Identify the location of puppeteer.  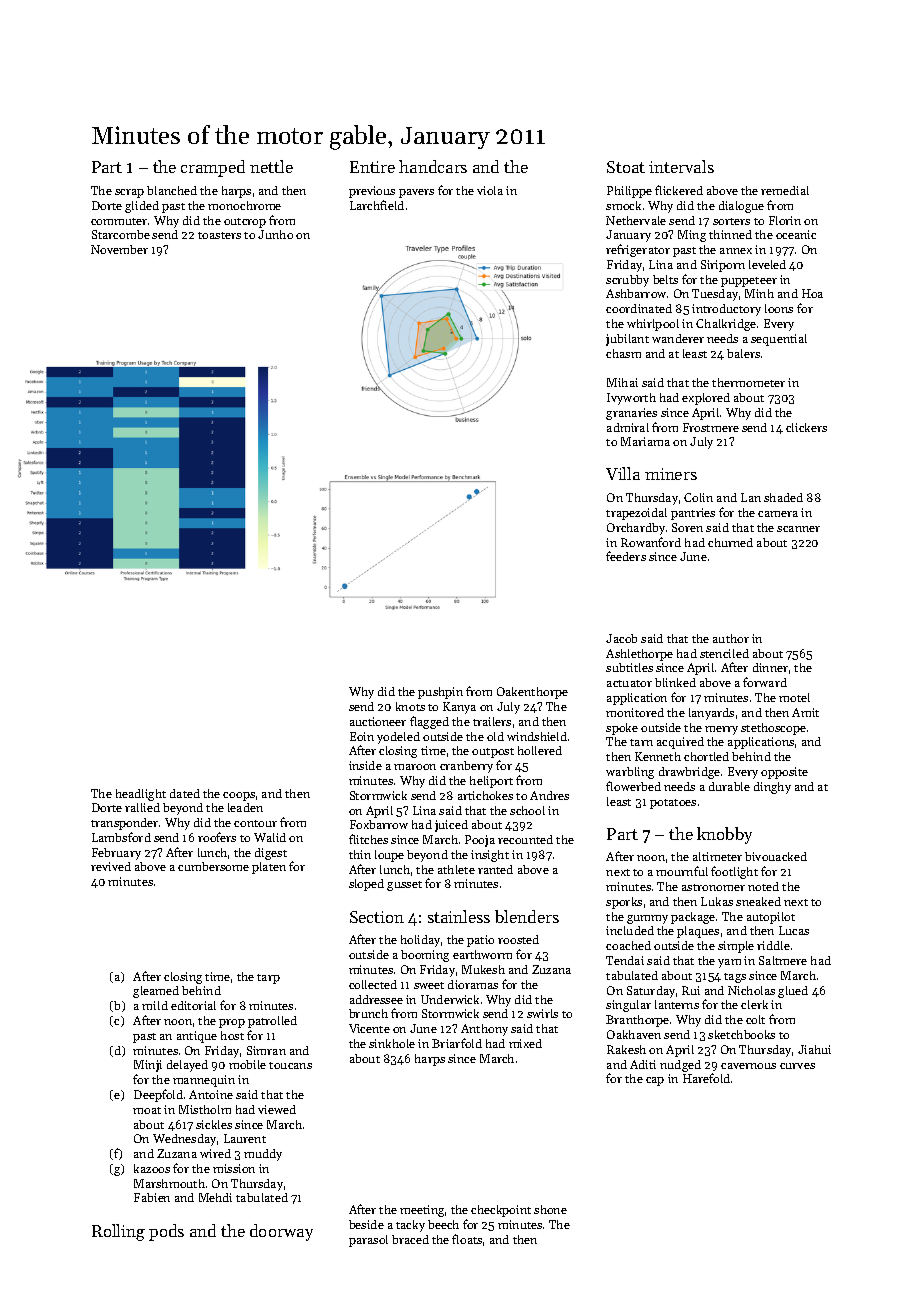
(749, 282).
